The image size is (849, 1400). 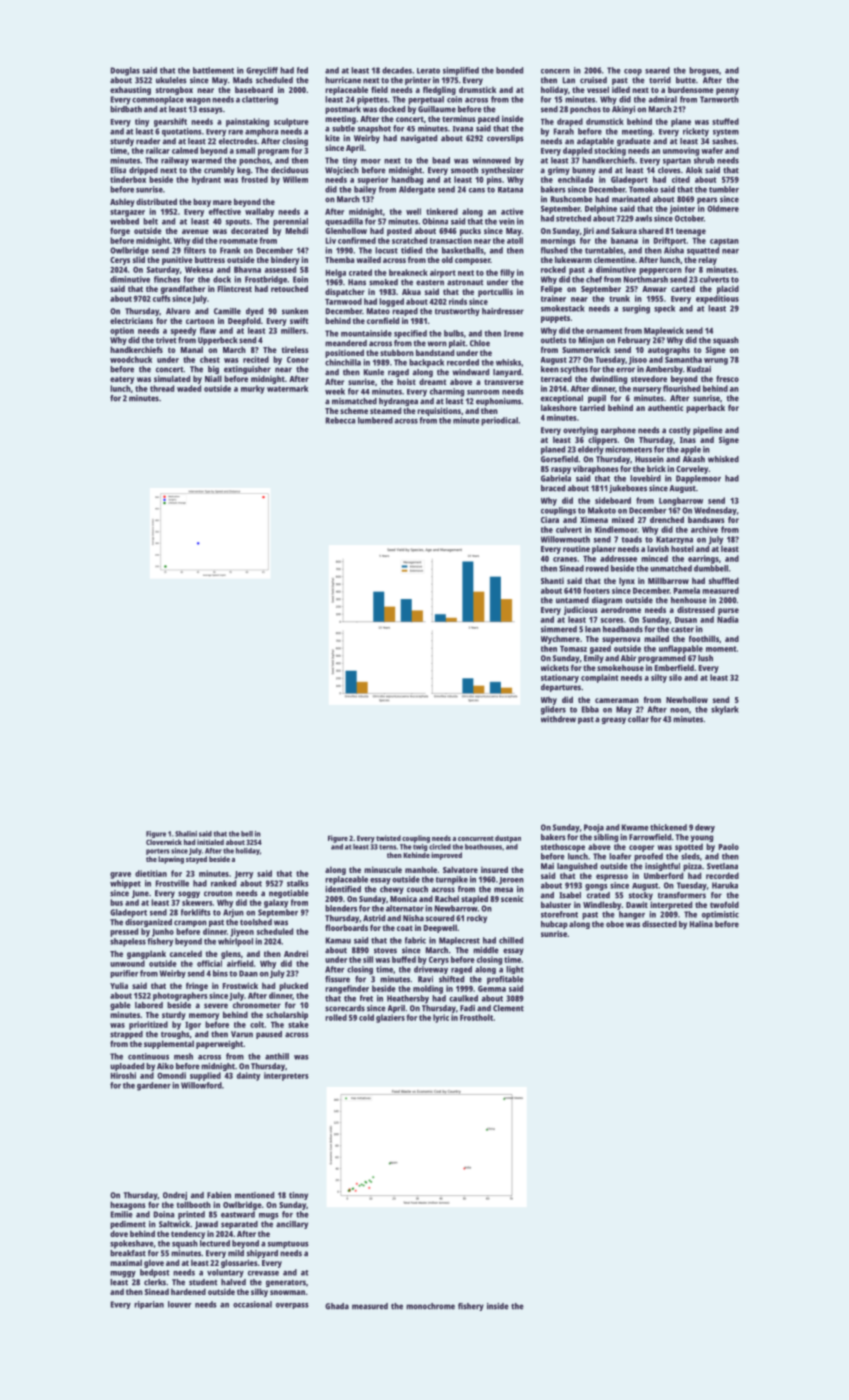 What do you see at coordinates (253, 389) in the screenshot?
I see `murky` at bounding box center [253, 389].
